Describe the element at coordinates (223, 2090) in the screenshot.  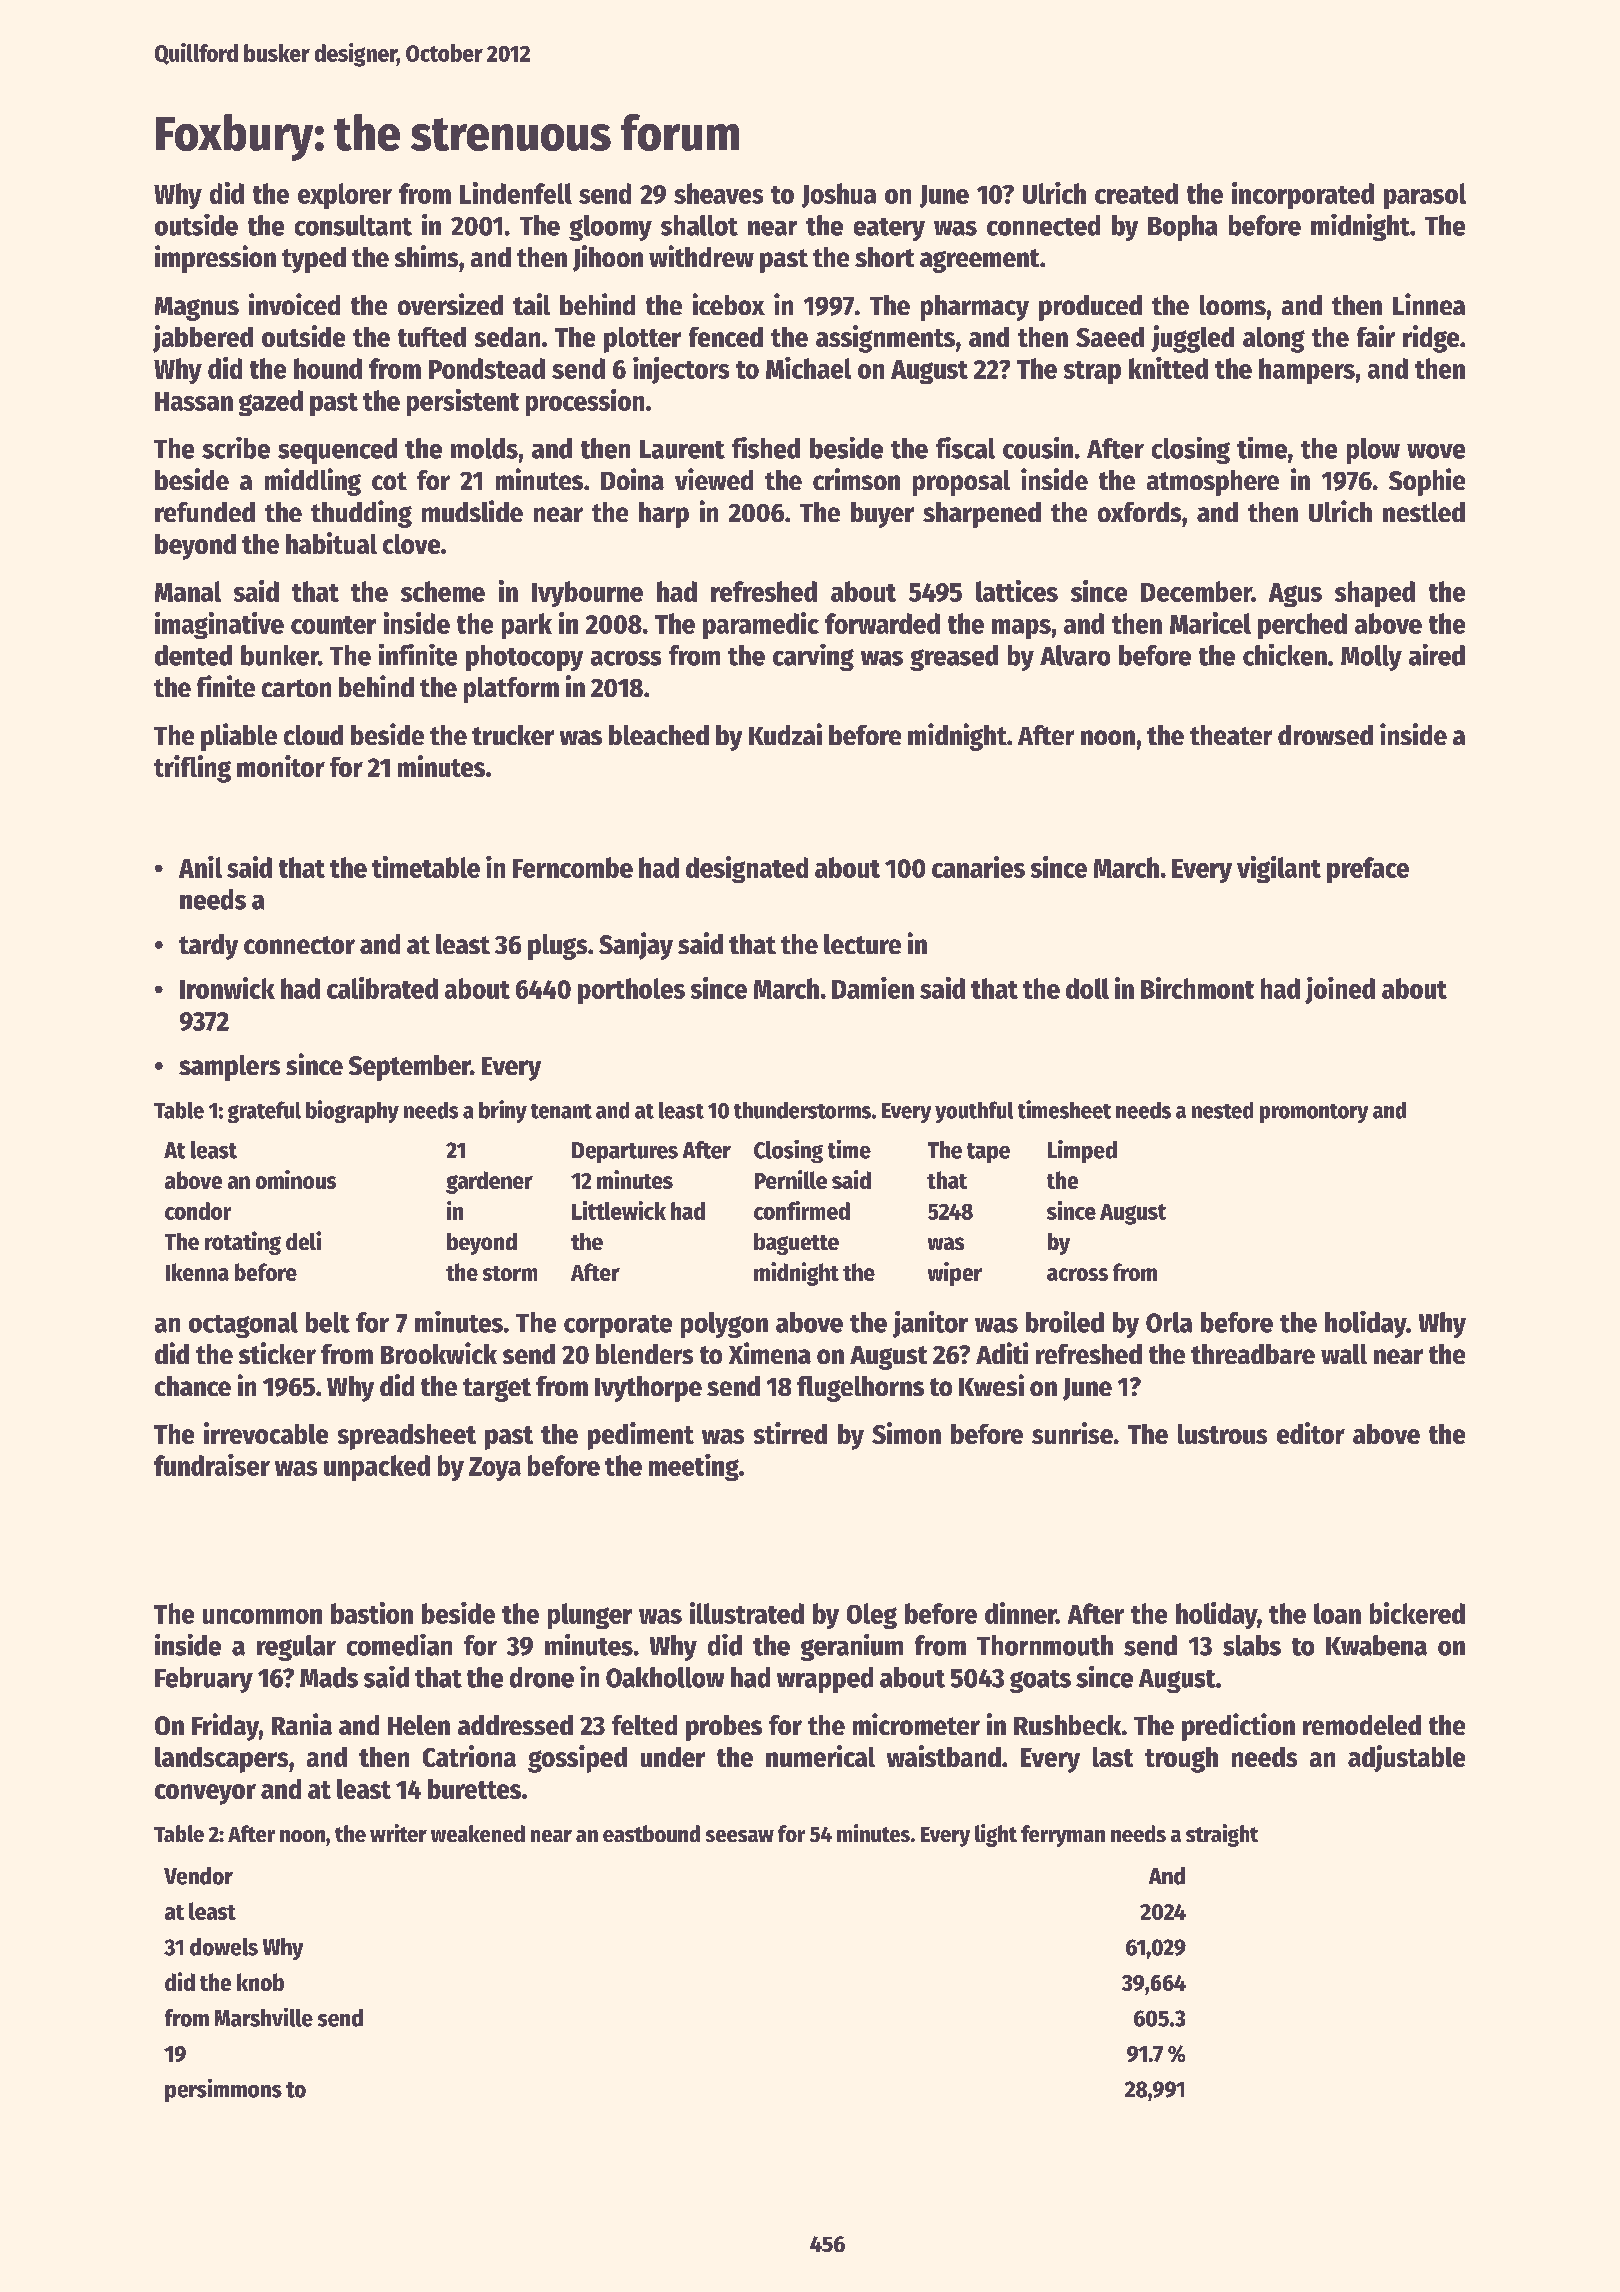
I see `persimmons` at that location.
